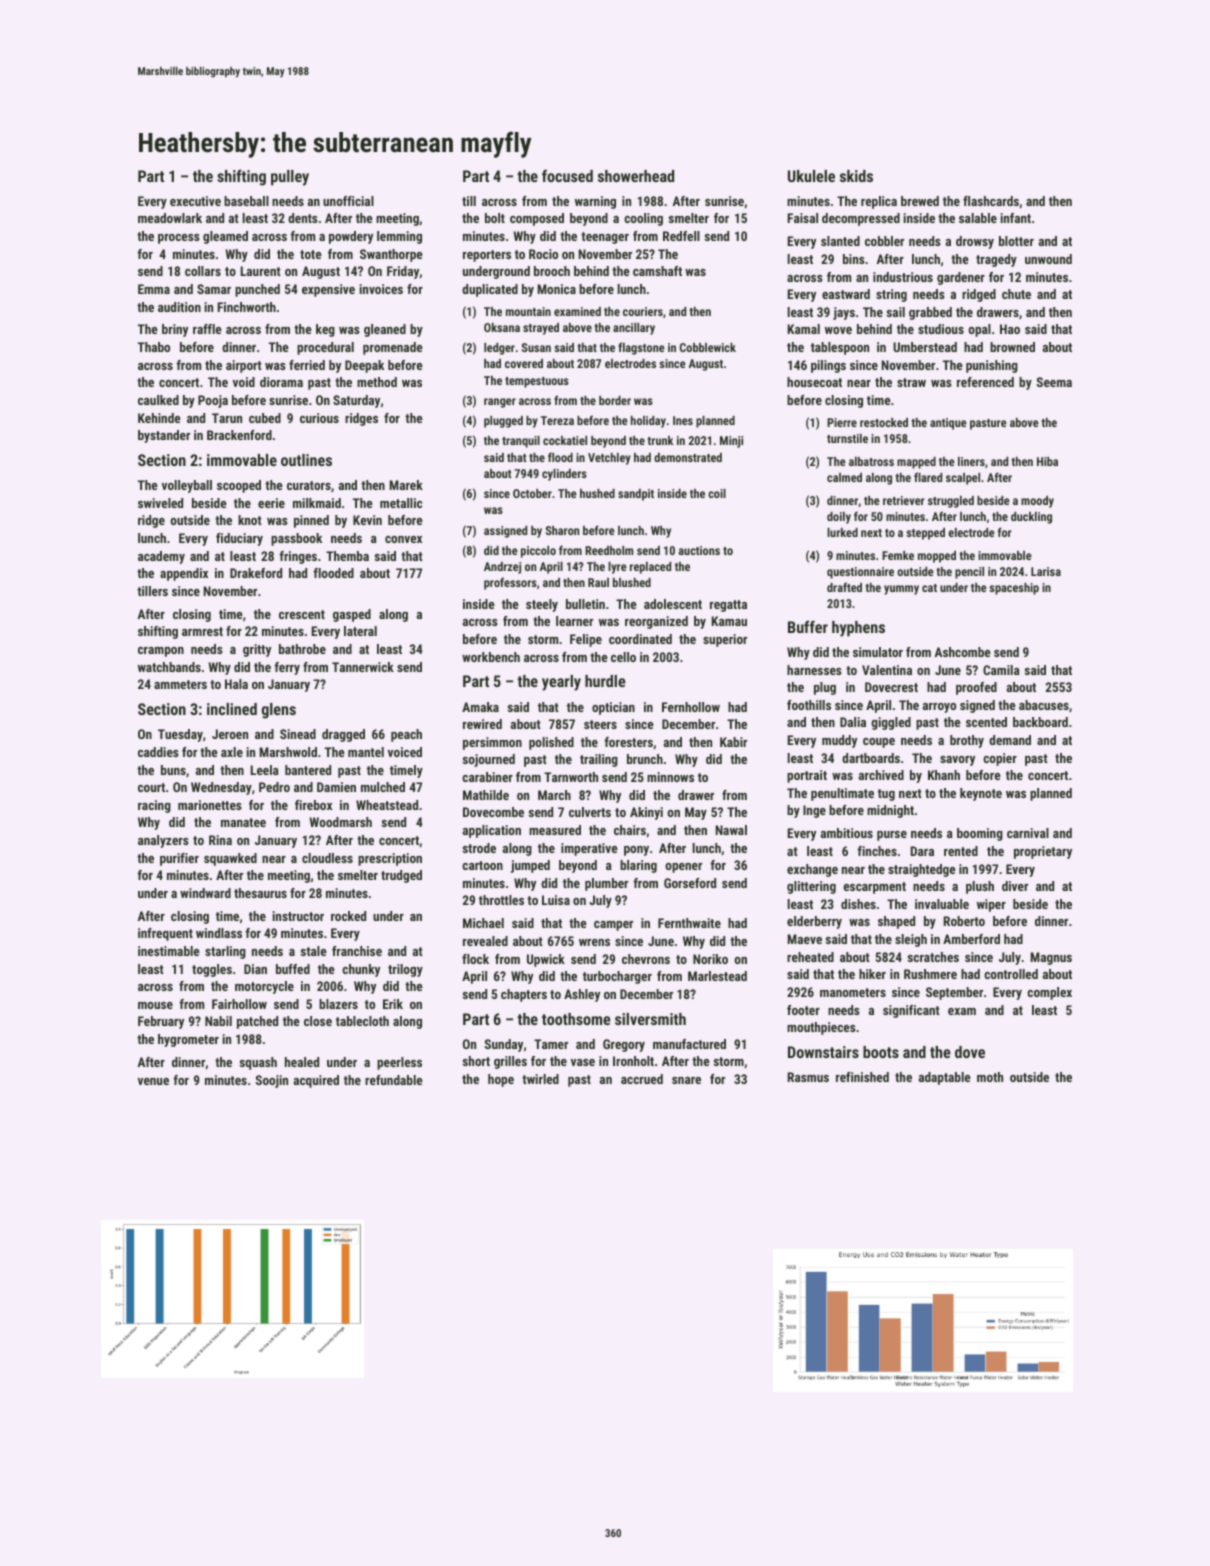  What do you see at coordinates (367, 520) in the screenshot?
I see `Kevin` at bounding box center [367, 520].
